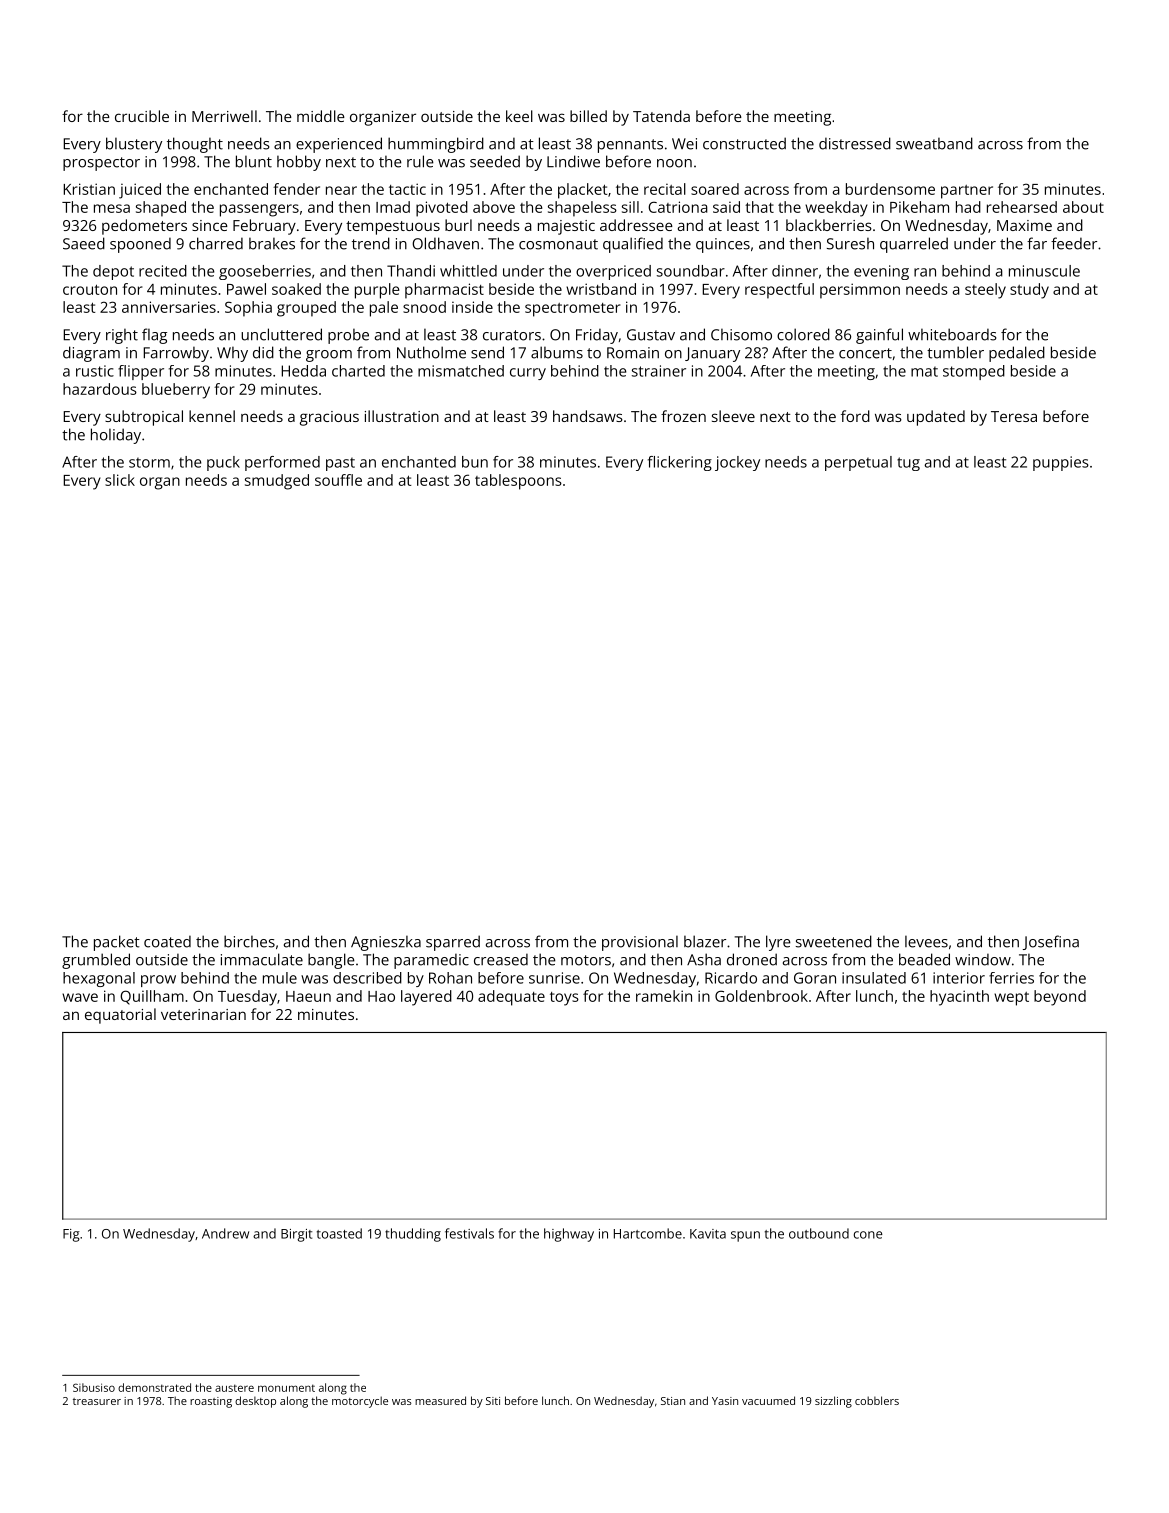 This page has height=1513, width=1169. What do you see at coordinates (234, 1388) in the page?
I see `austere` at bounding box center [234, 1388].
